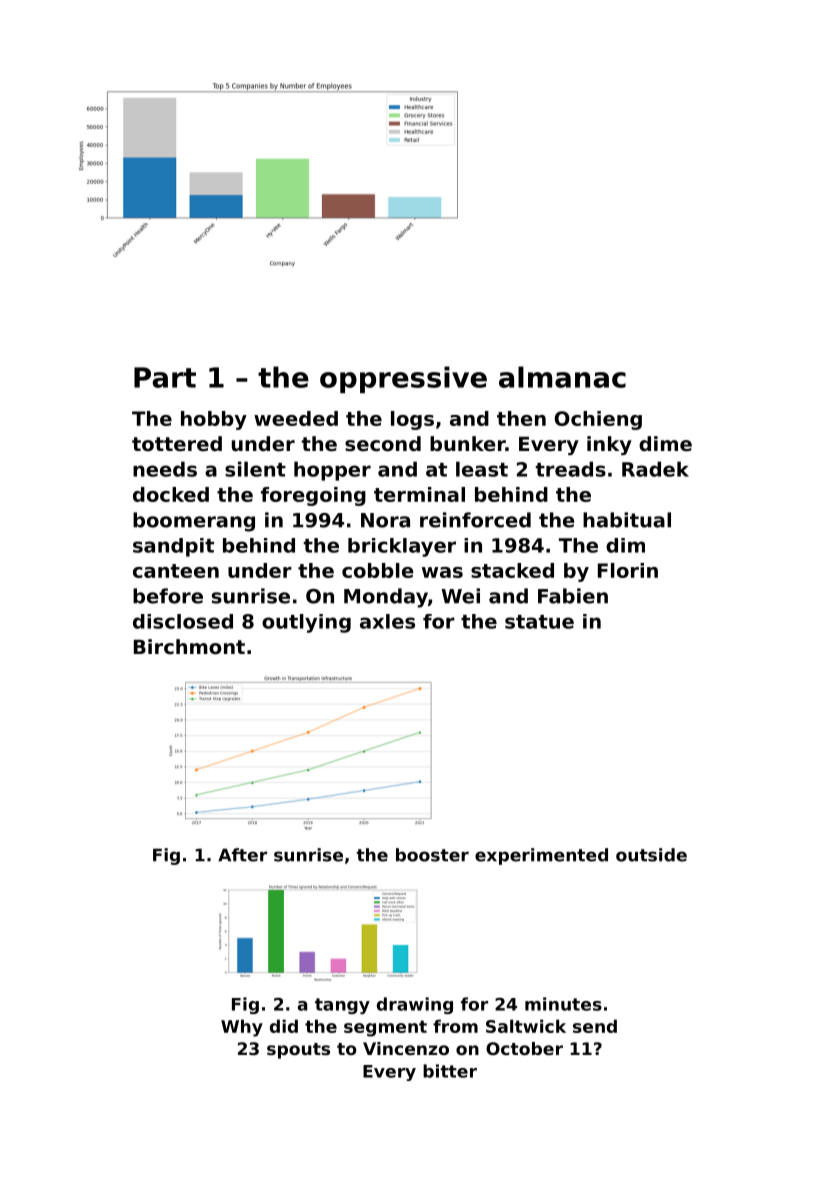 This image has width=839, height=1191. I want to click on then, so click(521, 418).
